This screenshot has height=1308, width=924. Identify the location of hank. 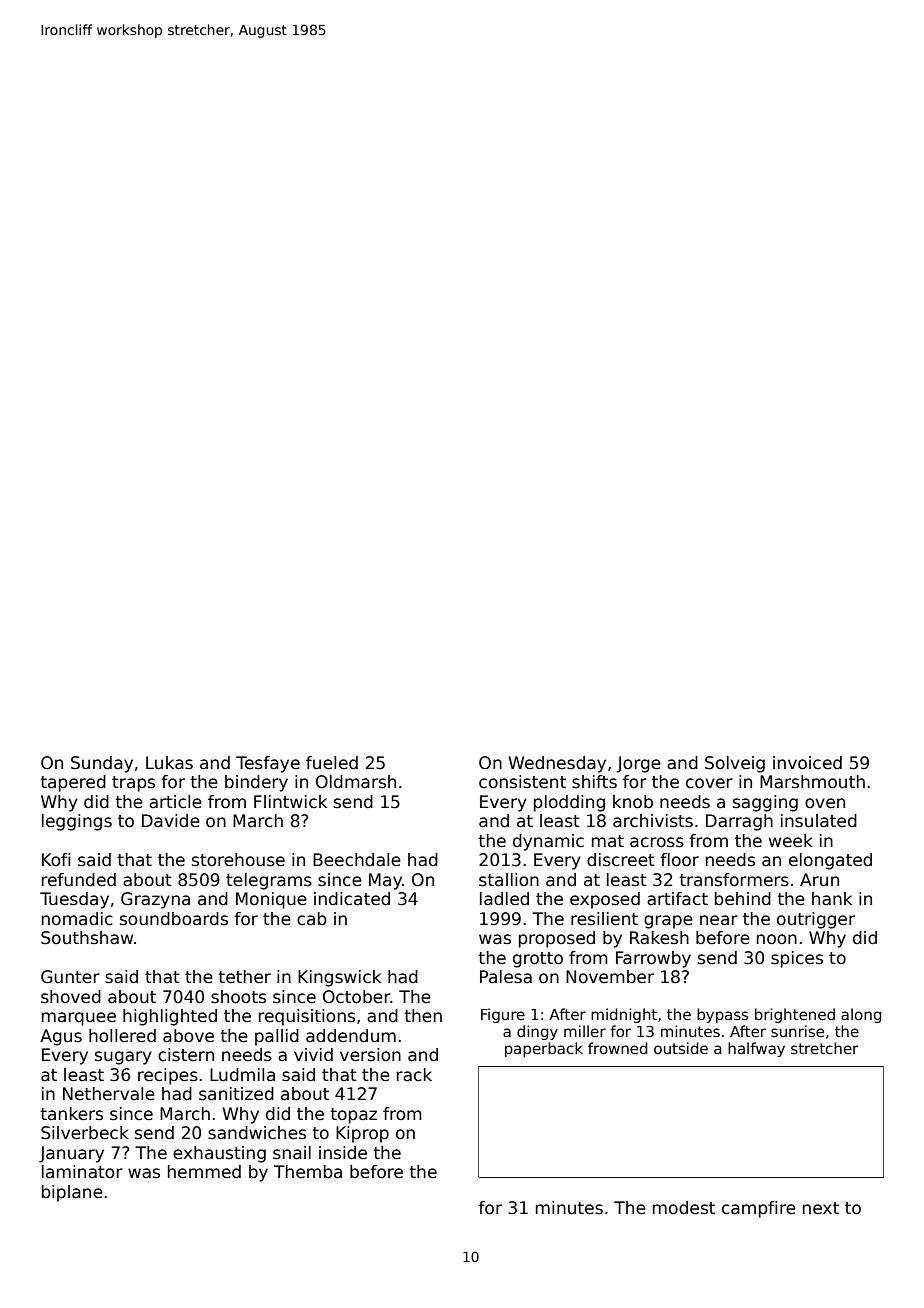
(832, 899).
